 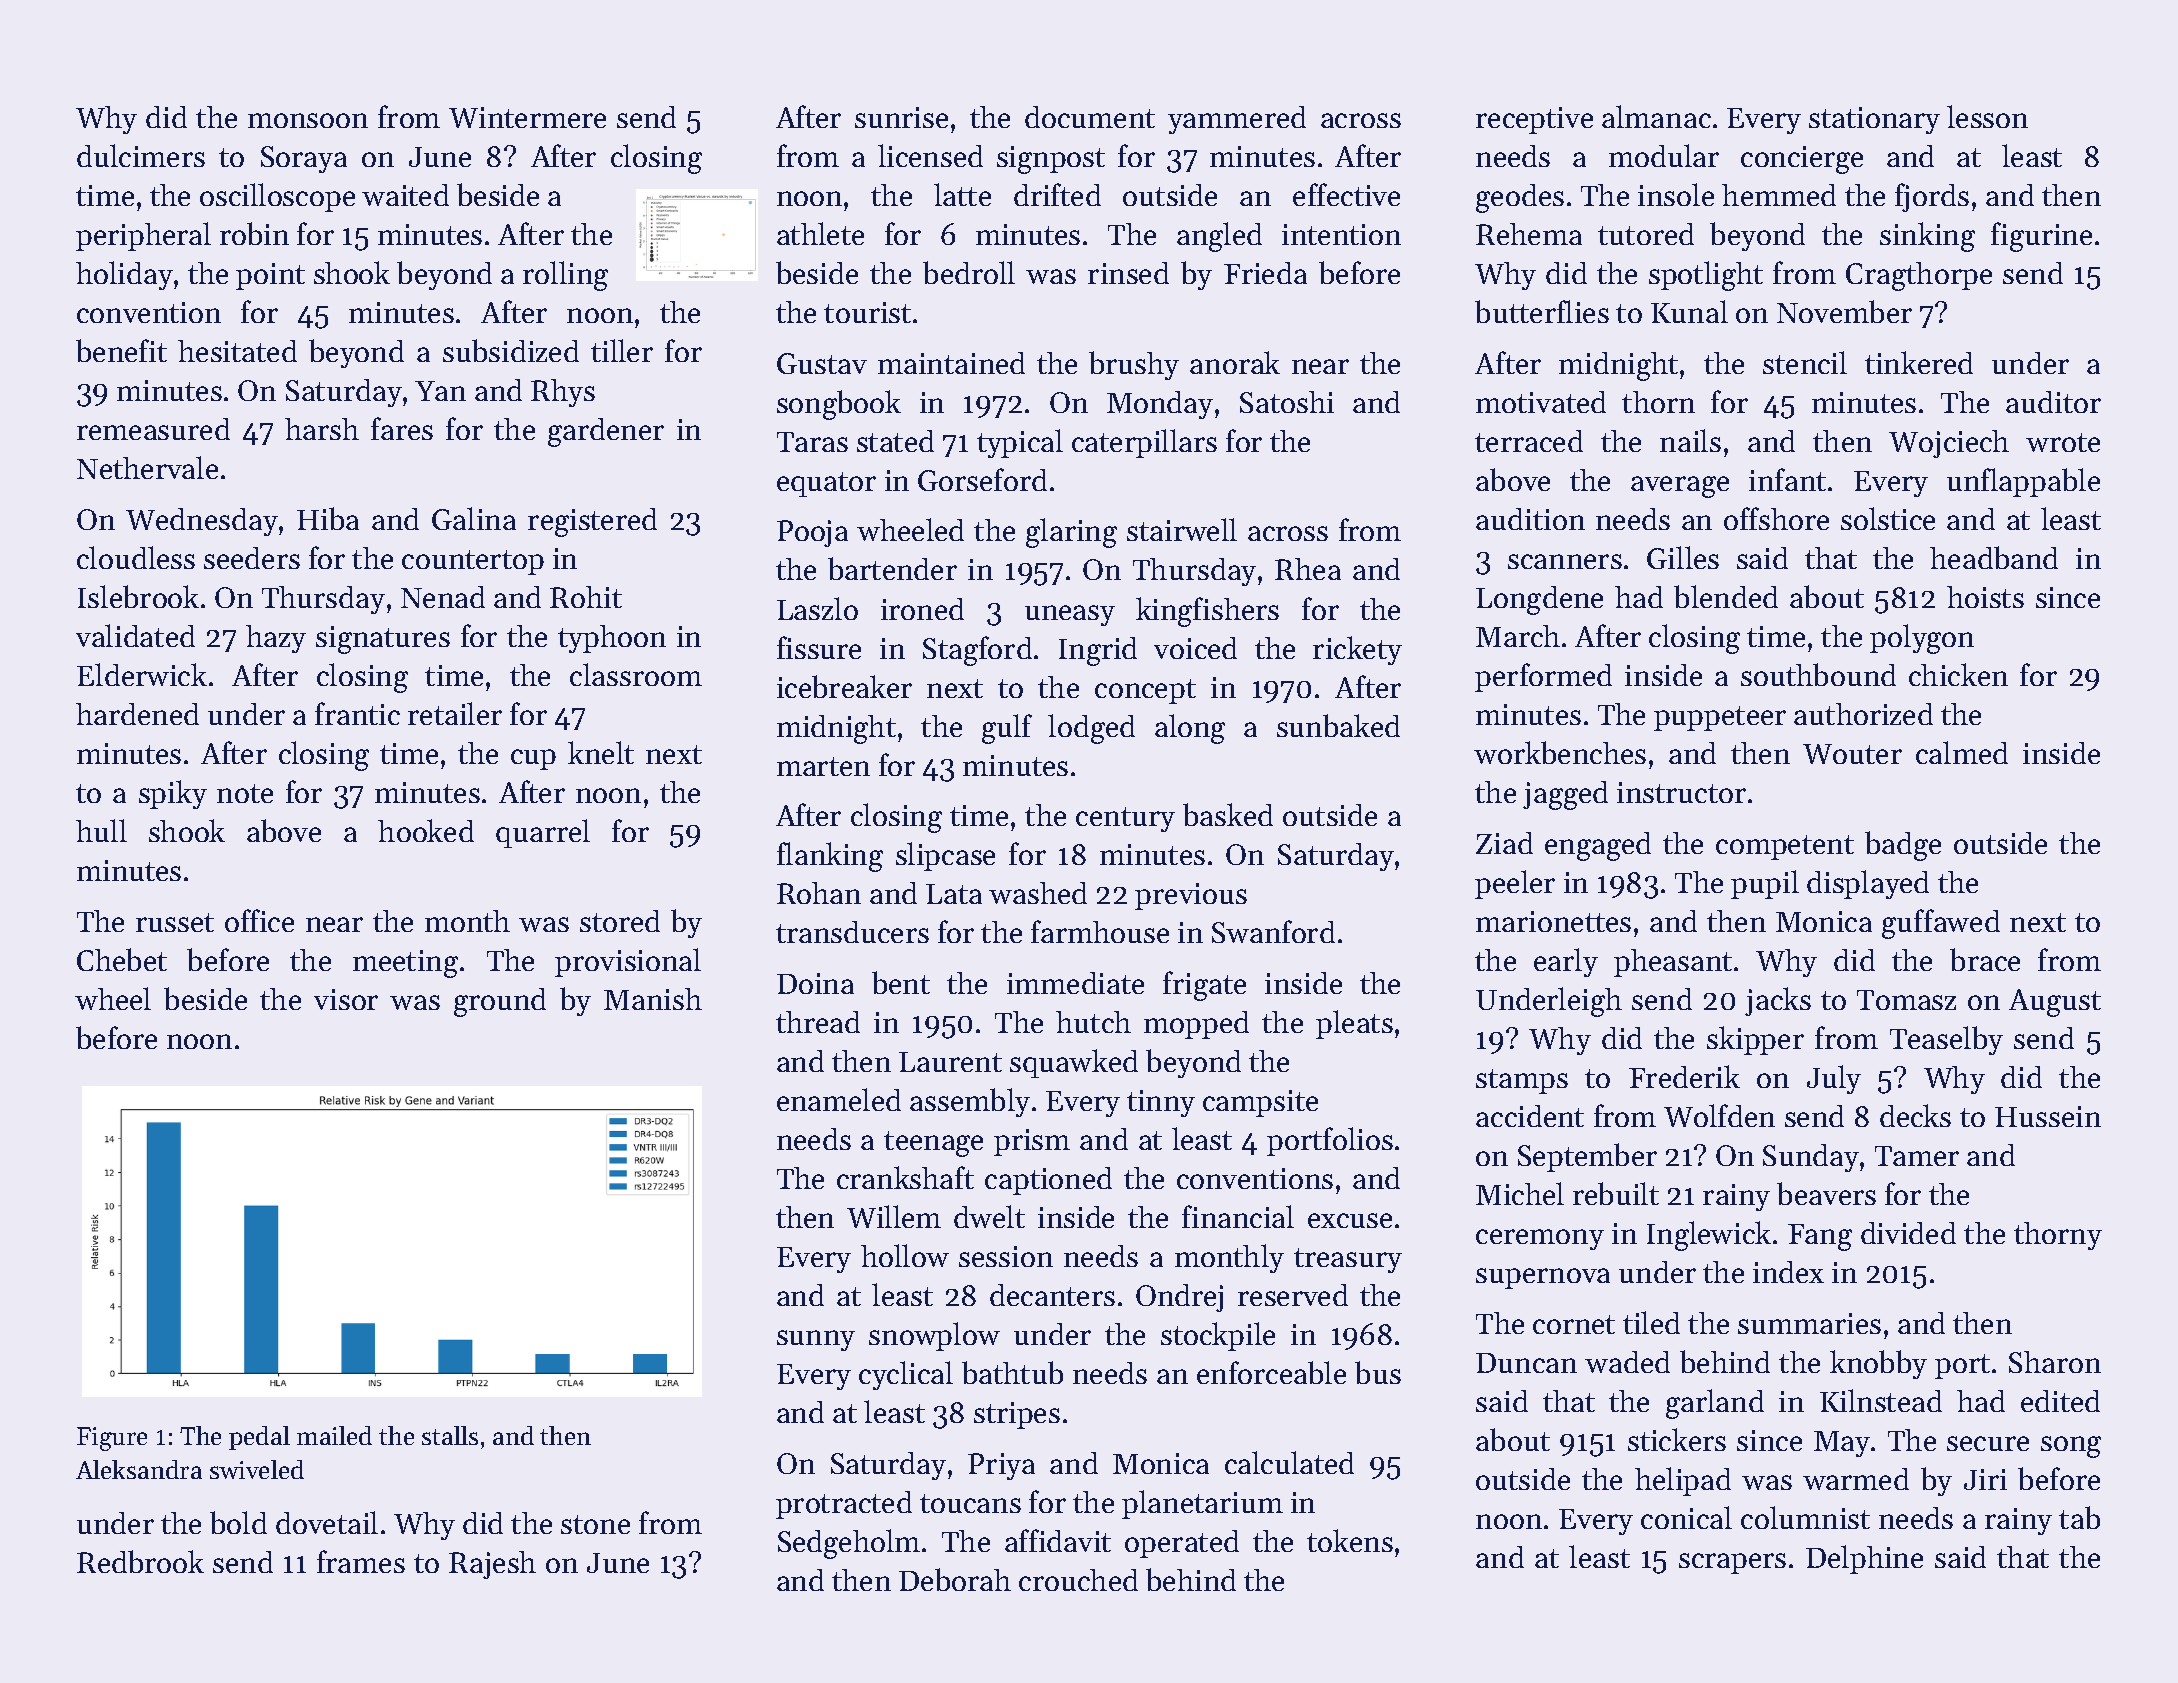 What do you see at coordinates (140, 1561) in the image?
I see `Redbrook` at bounding box center [140, 1561].
